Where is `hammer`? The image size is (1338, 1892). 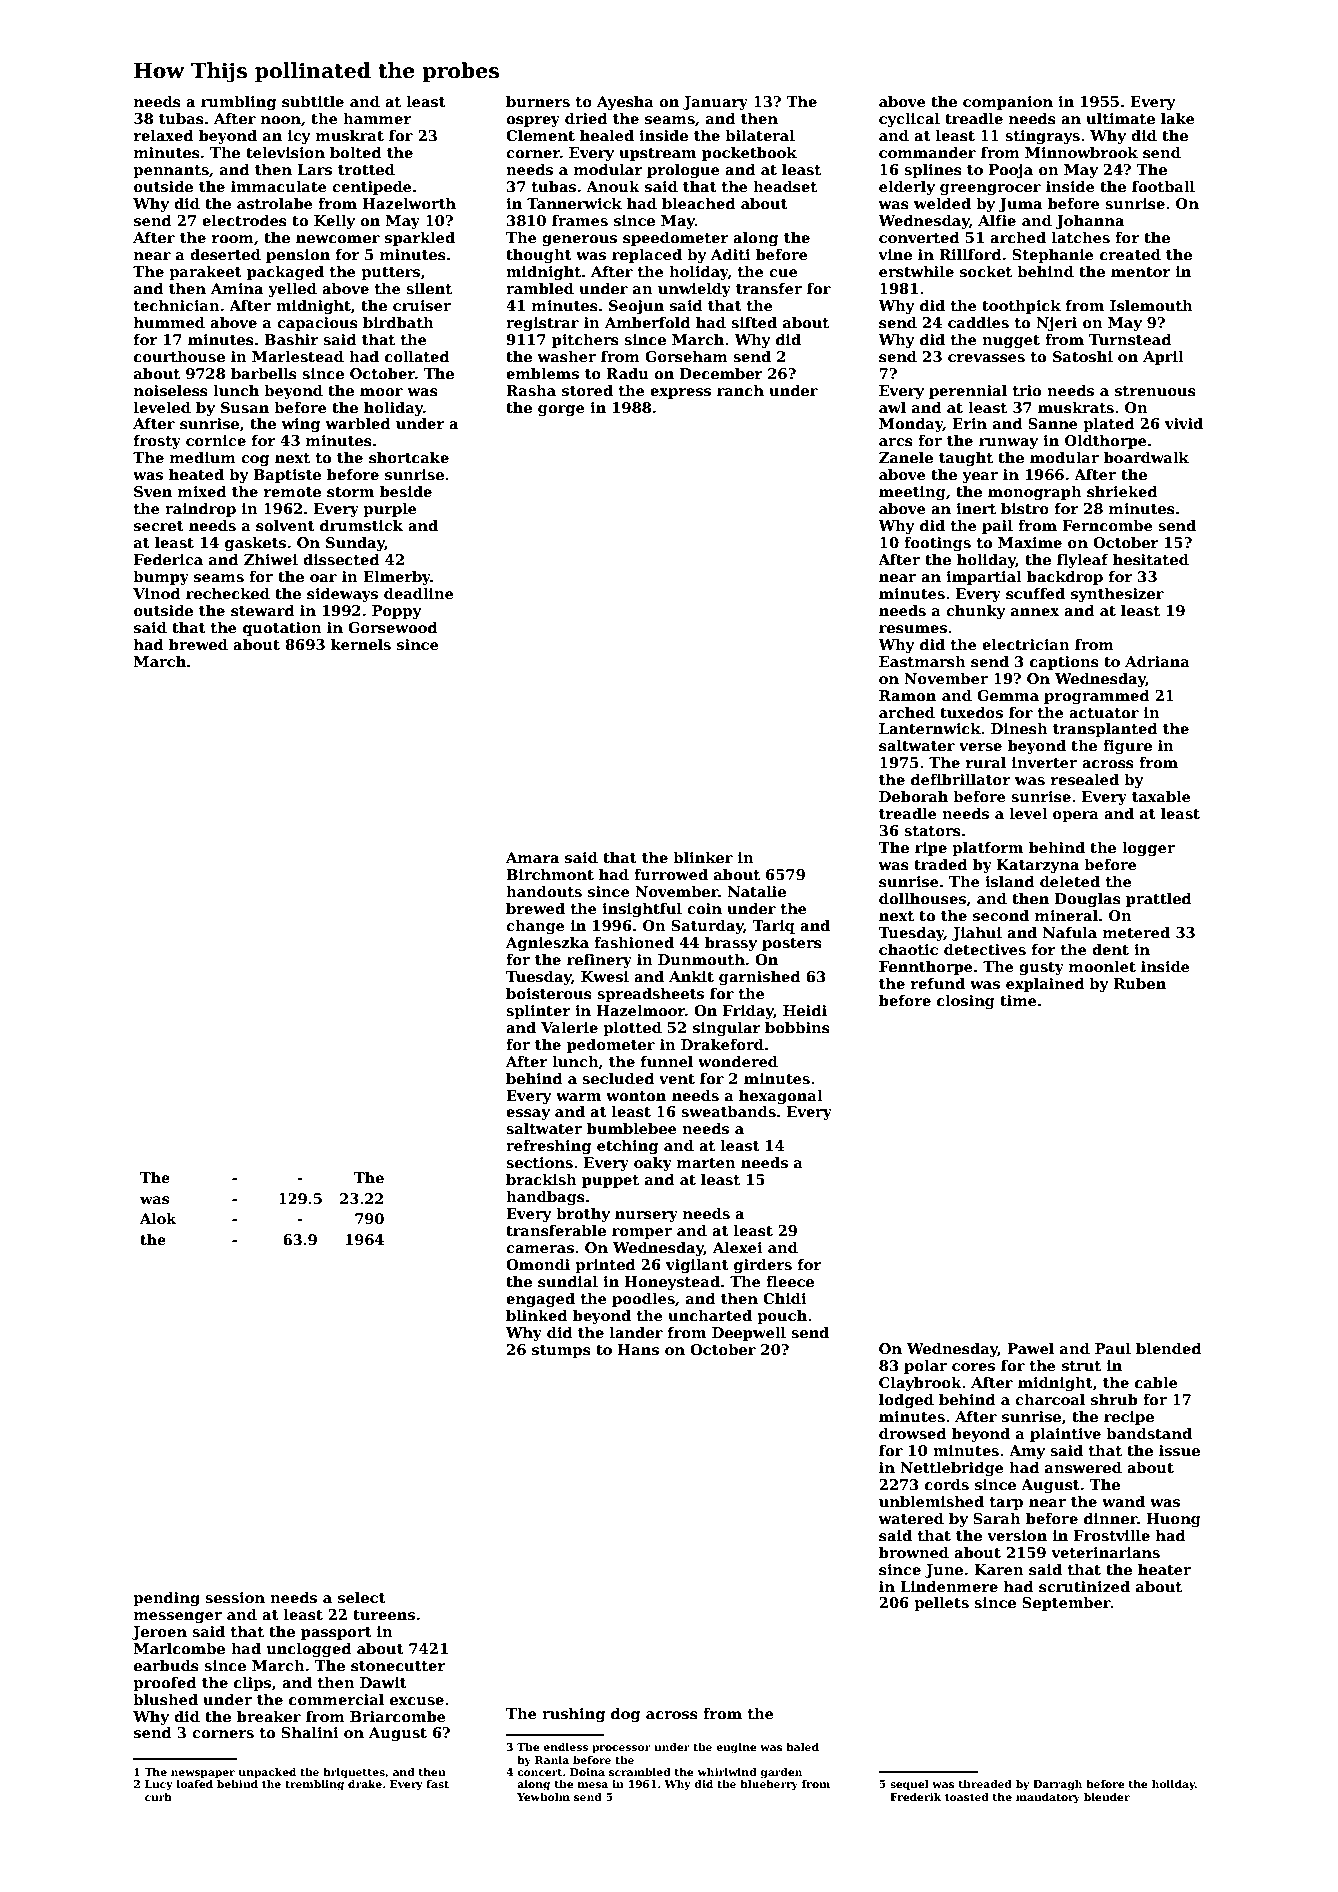 hammer is located at coordinates (377, 118).
